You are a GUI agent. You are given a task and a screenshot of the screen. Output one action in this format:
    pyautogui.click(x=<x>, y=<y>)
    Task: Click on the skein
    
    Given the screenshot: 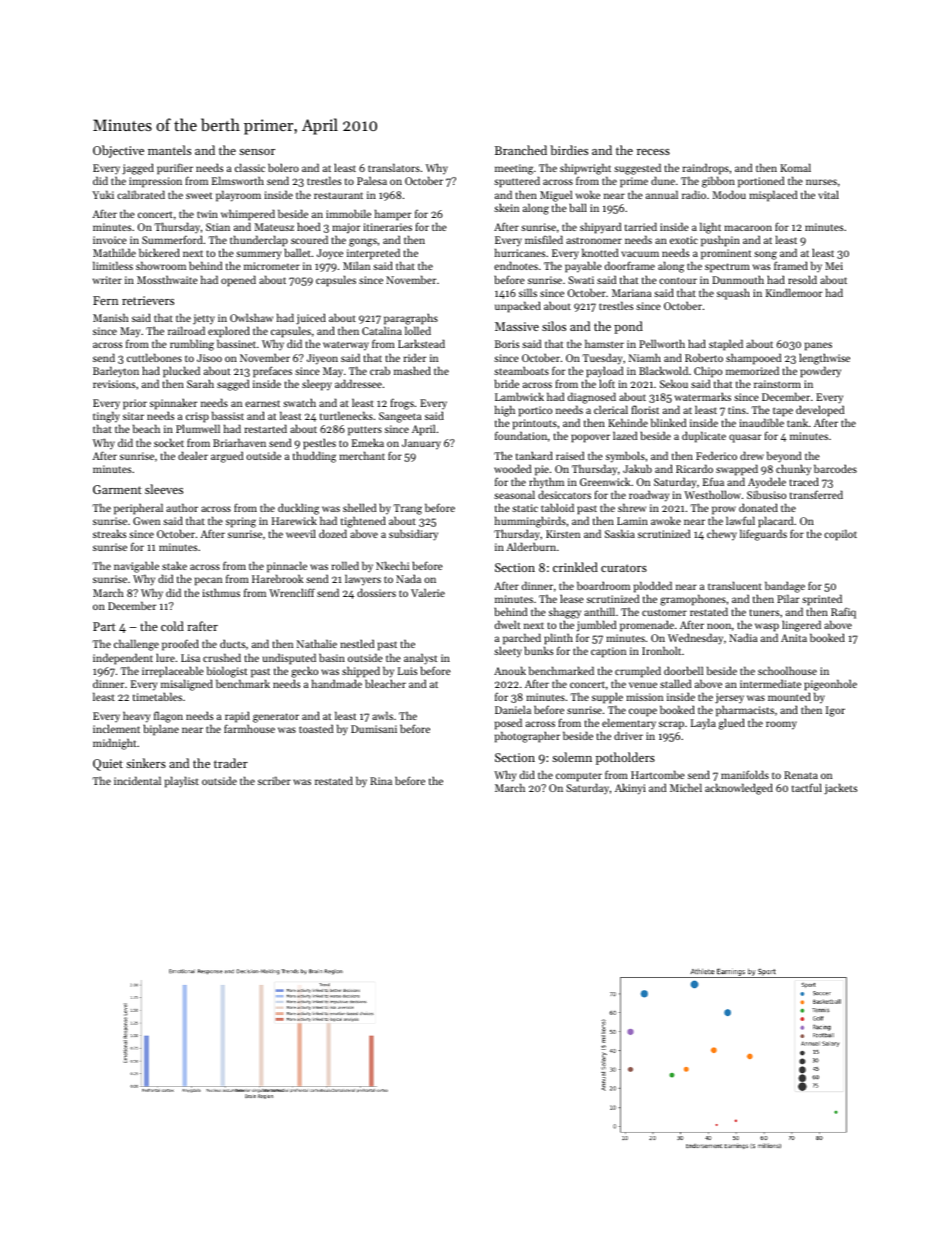 What is the action you would take?
    pyautogui.click(x=506, y=207)
